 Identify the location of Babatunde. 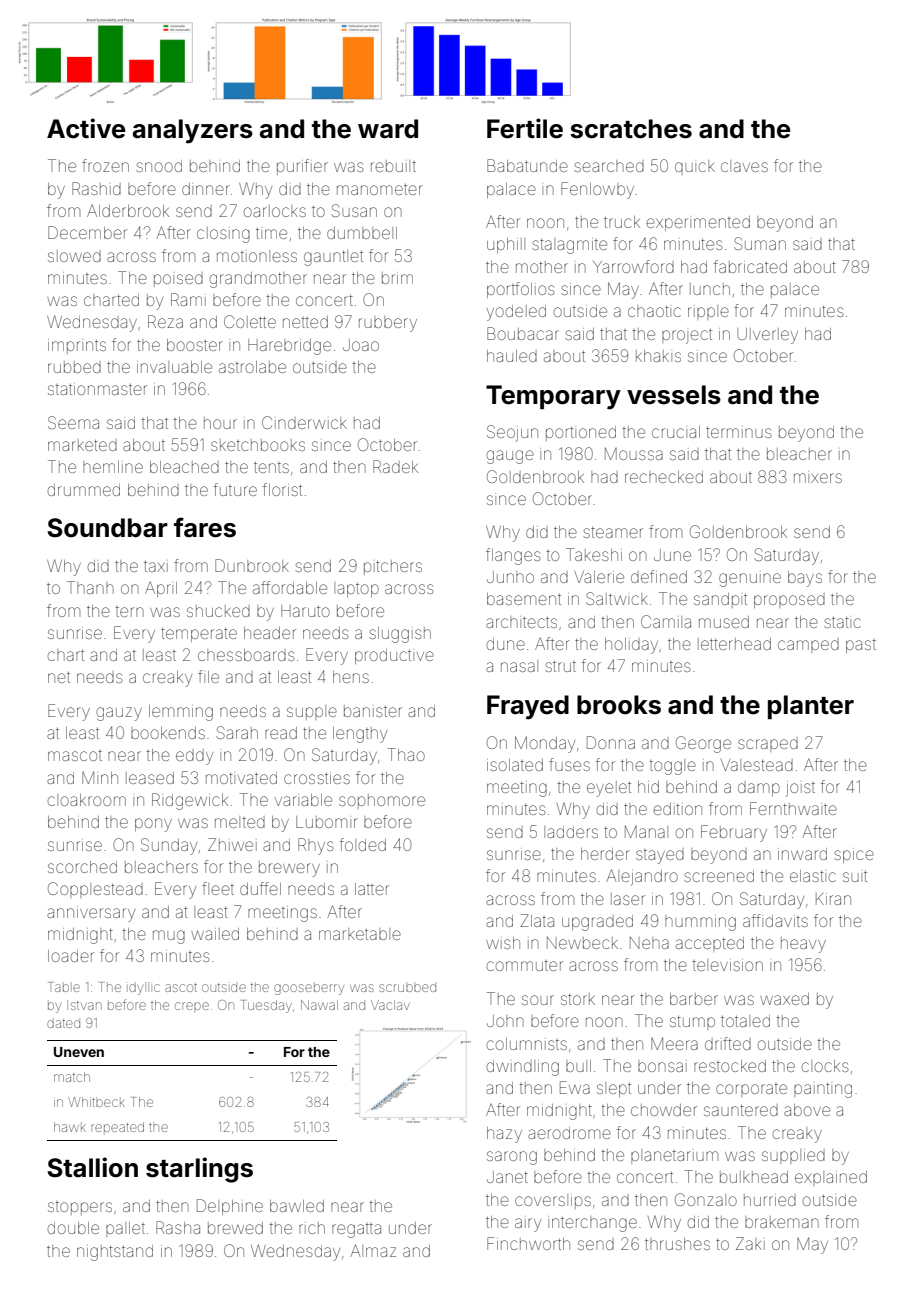
(527, 165).
